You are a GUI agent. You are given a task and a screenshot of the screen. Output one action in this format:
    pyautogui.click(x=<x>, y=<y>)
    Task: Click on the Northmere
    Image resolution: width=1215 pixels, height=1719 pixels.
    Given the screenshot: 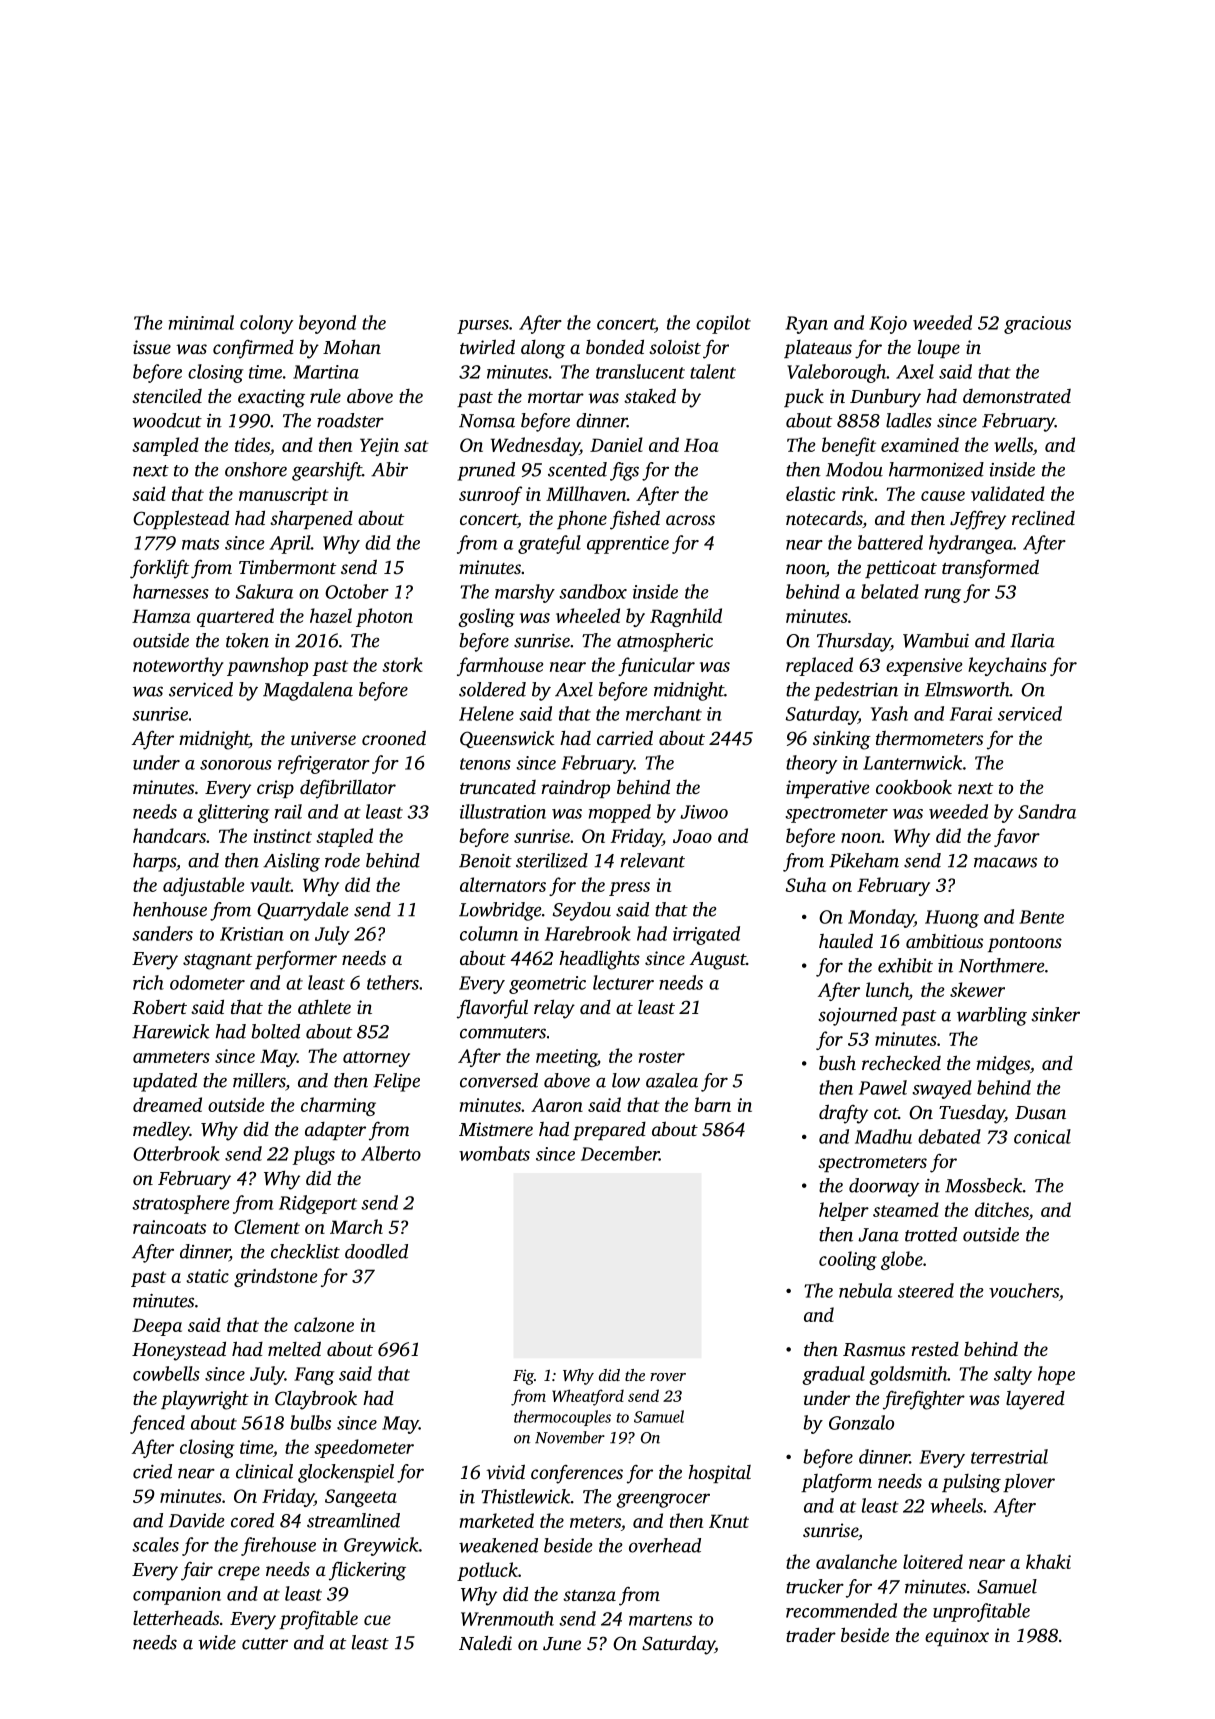 What is the action you would take?
    pyautogui.click(x=1002, y=965)
